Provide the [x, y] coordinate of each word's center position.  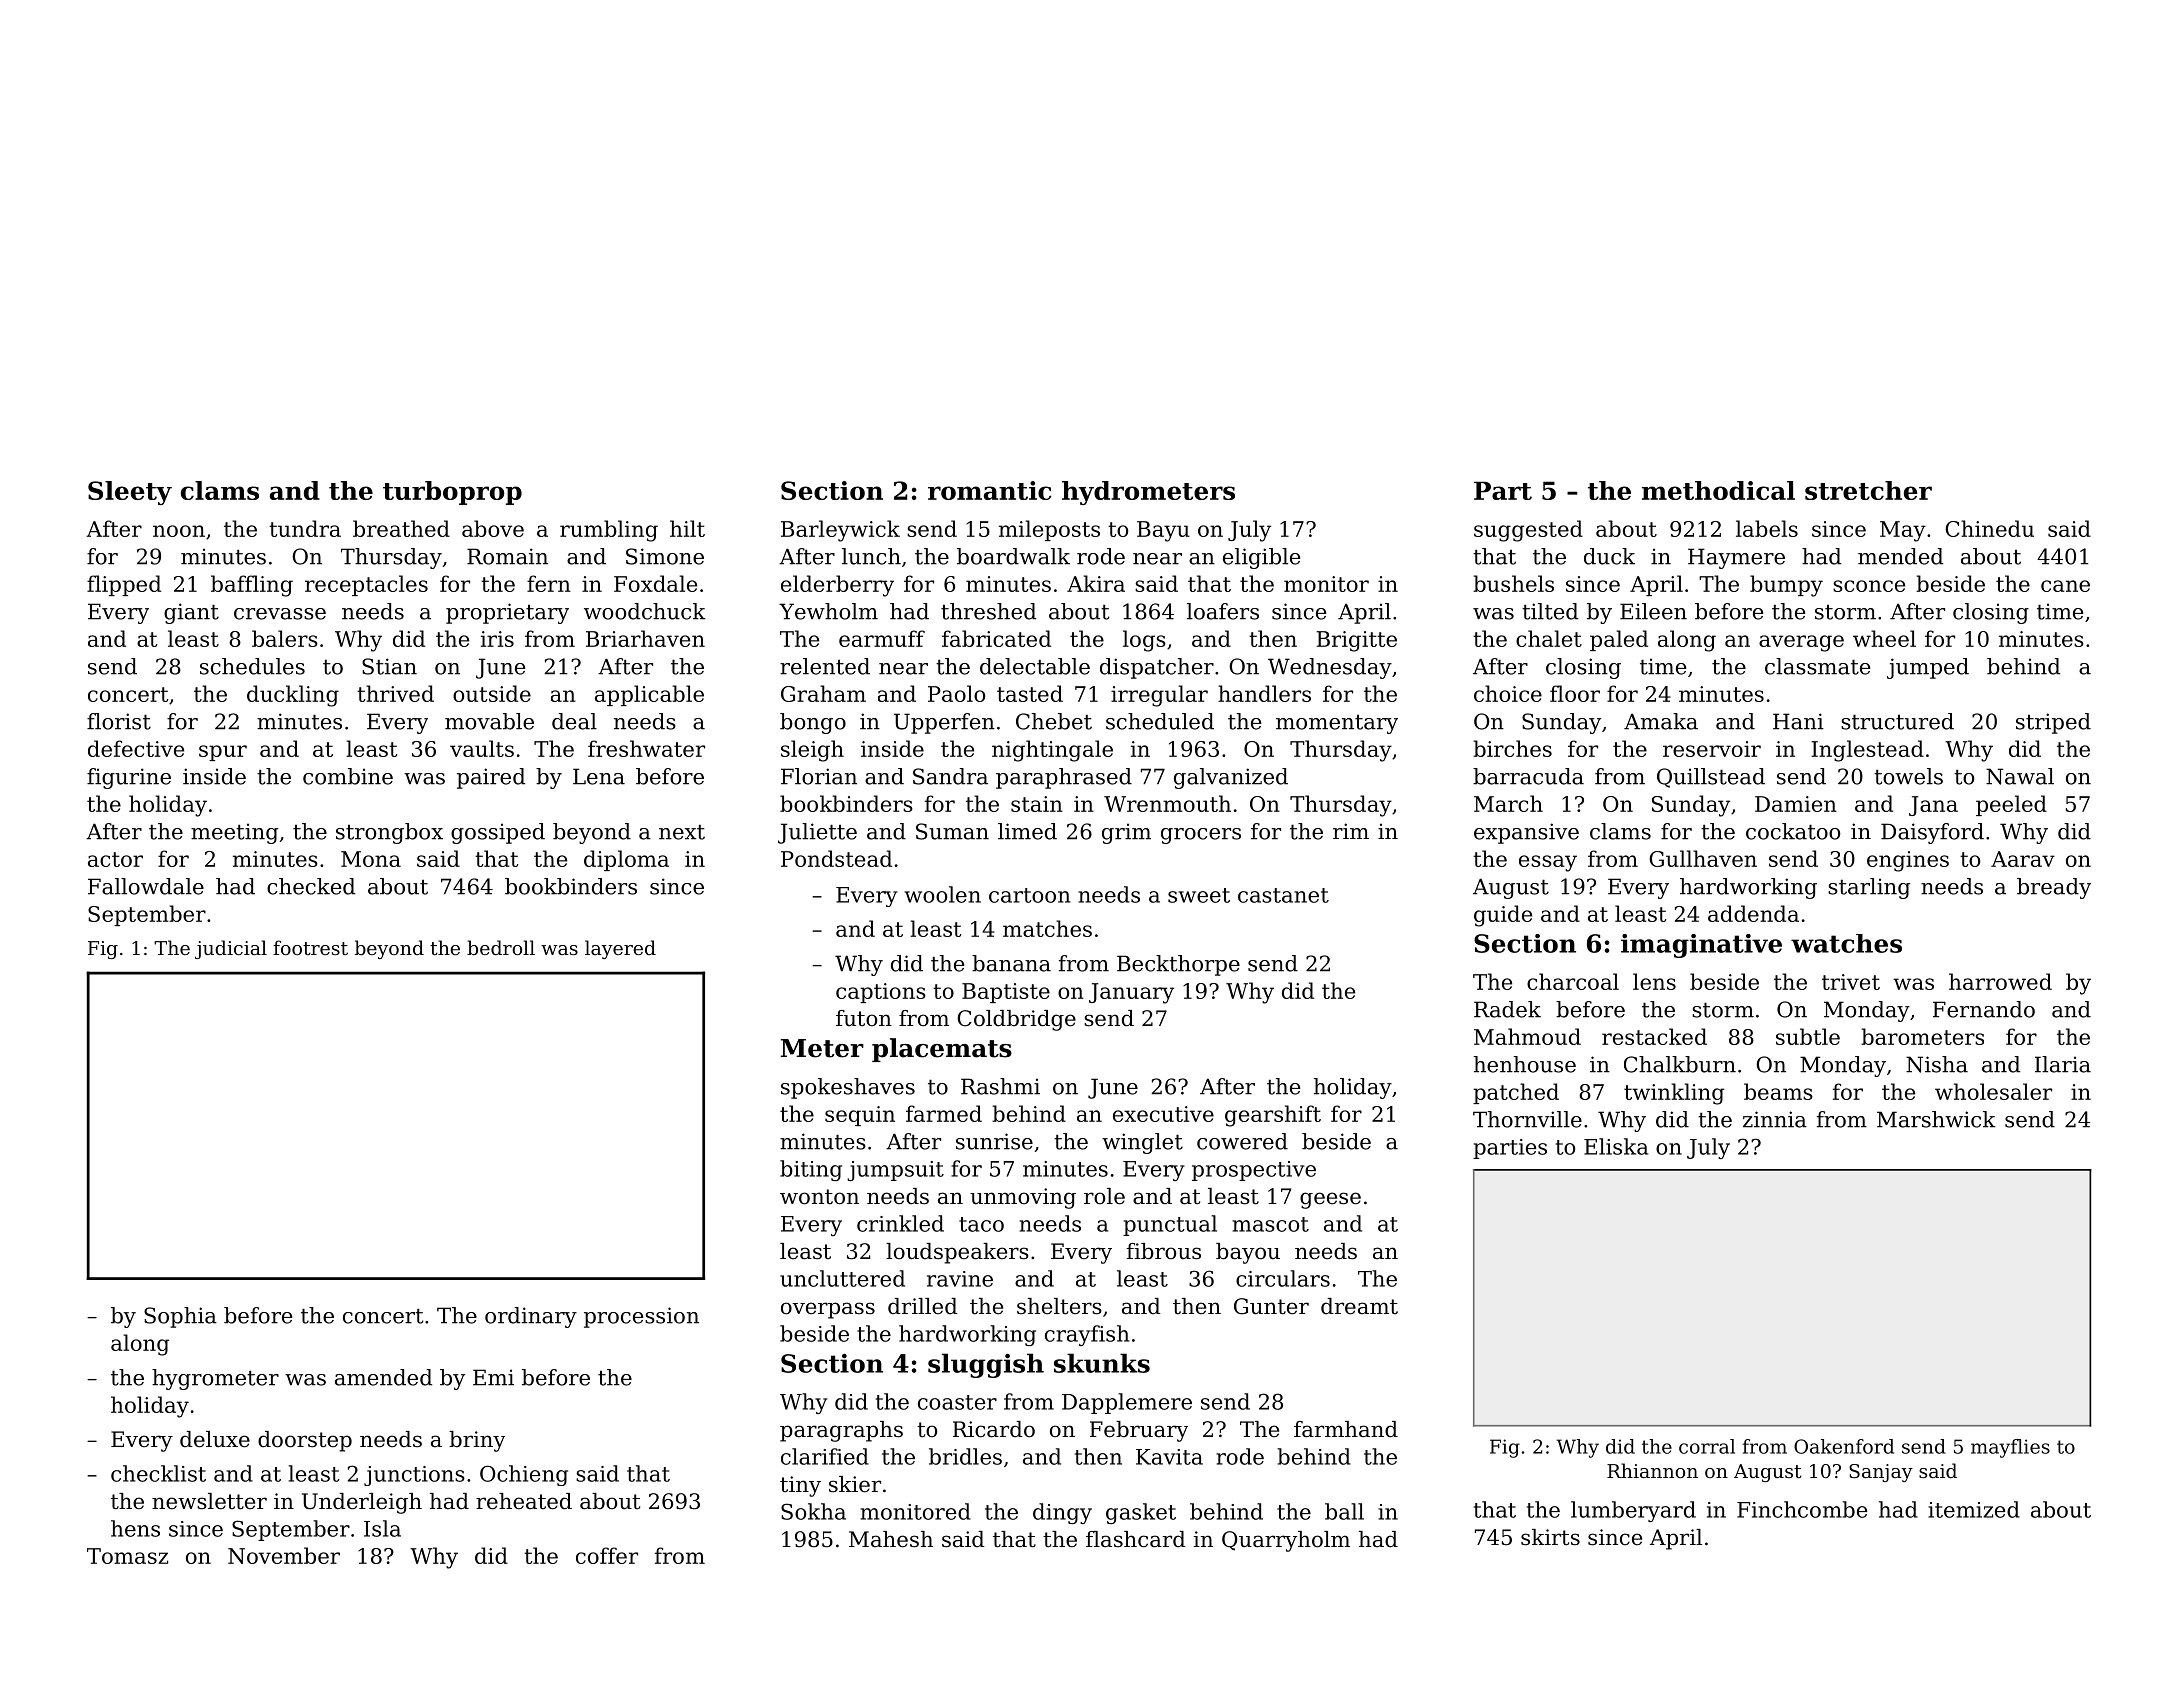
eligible [1261, 558]
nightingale [1052, 751]
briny [477, 1441]
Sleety [130, 493]
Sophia [180, 1317]
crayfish [1087, 1335]
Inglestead [1867, 751]
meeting [234, 833]
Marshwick [1936, 1119]
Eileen [1653, 611]
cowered [1242, 1141]
